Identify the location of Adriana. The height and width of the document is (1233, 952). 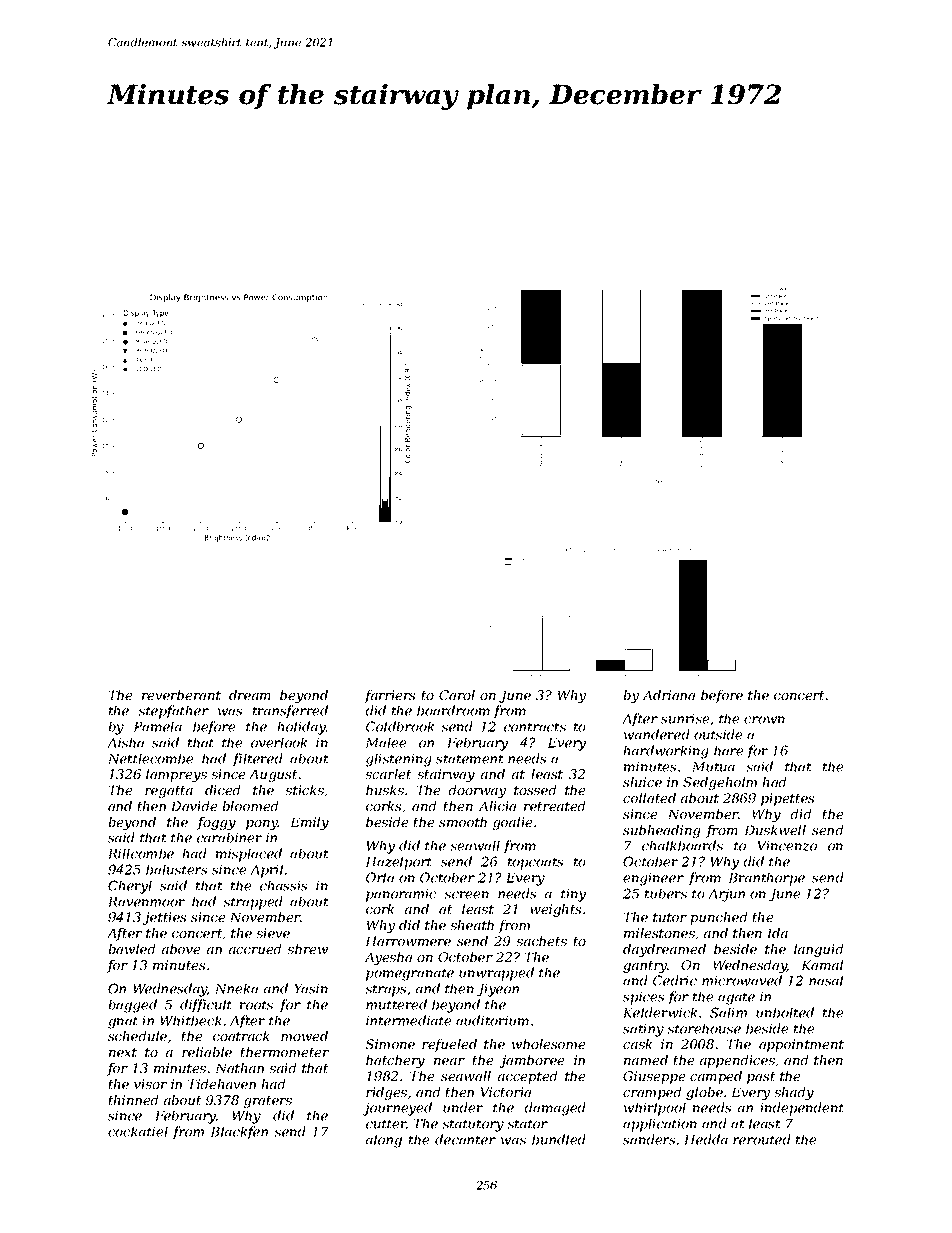
(669, 695).
